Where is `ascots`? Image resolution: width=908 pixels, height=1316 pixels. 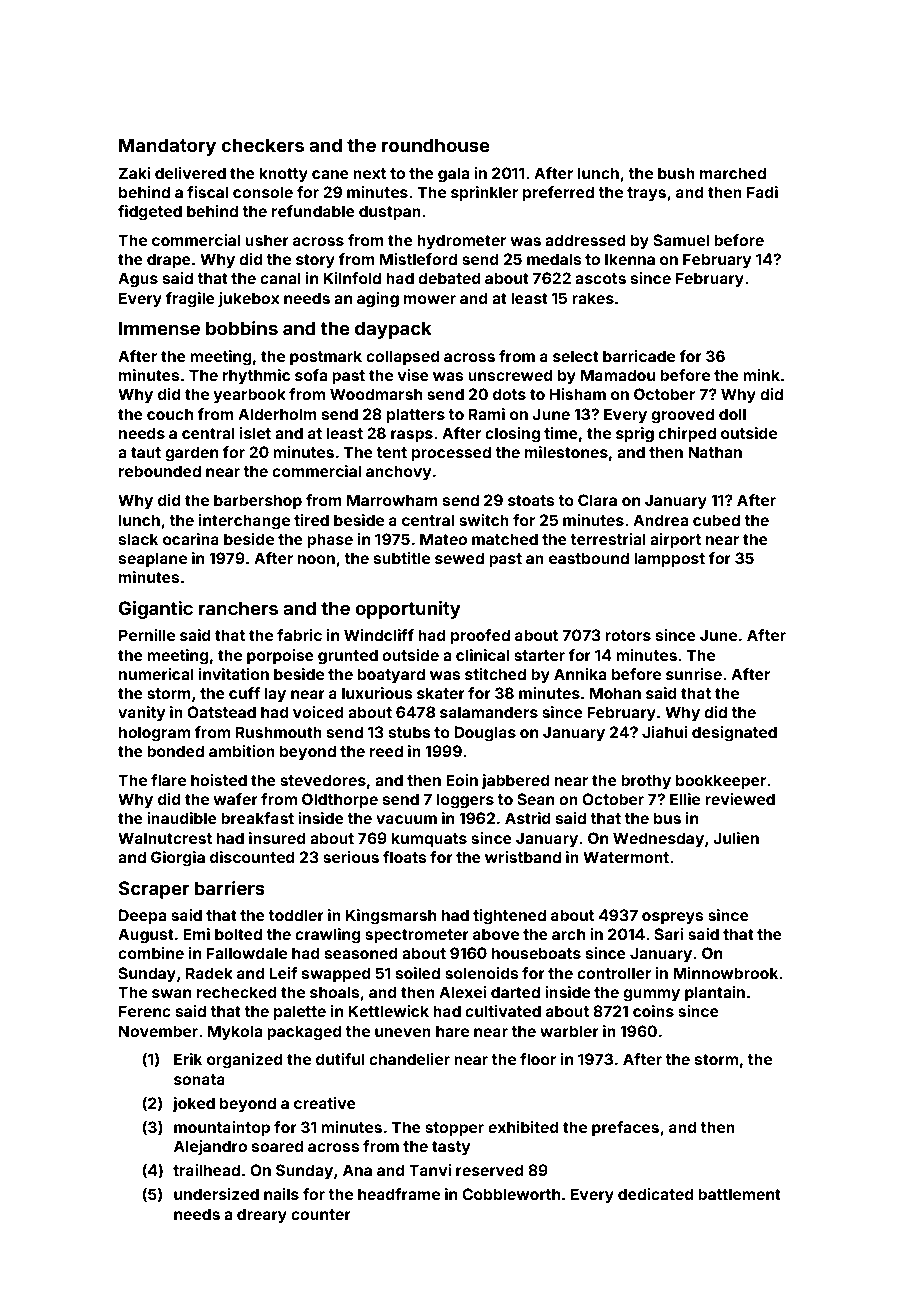
ascots is located at coordinates (600, 278).
